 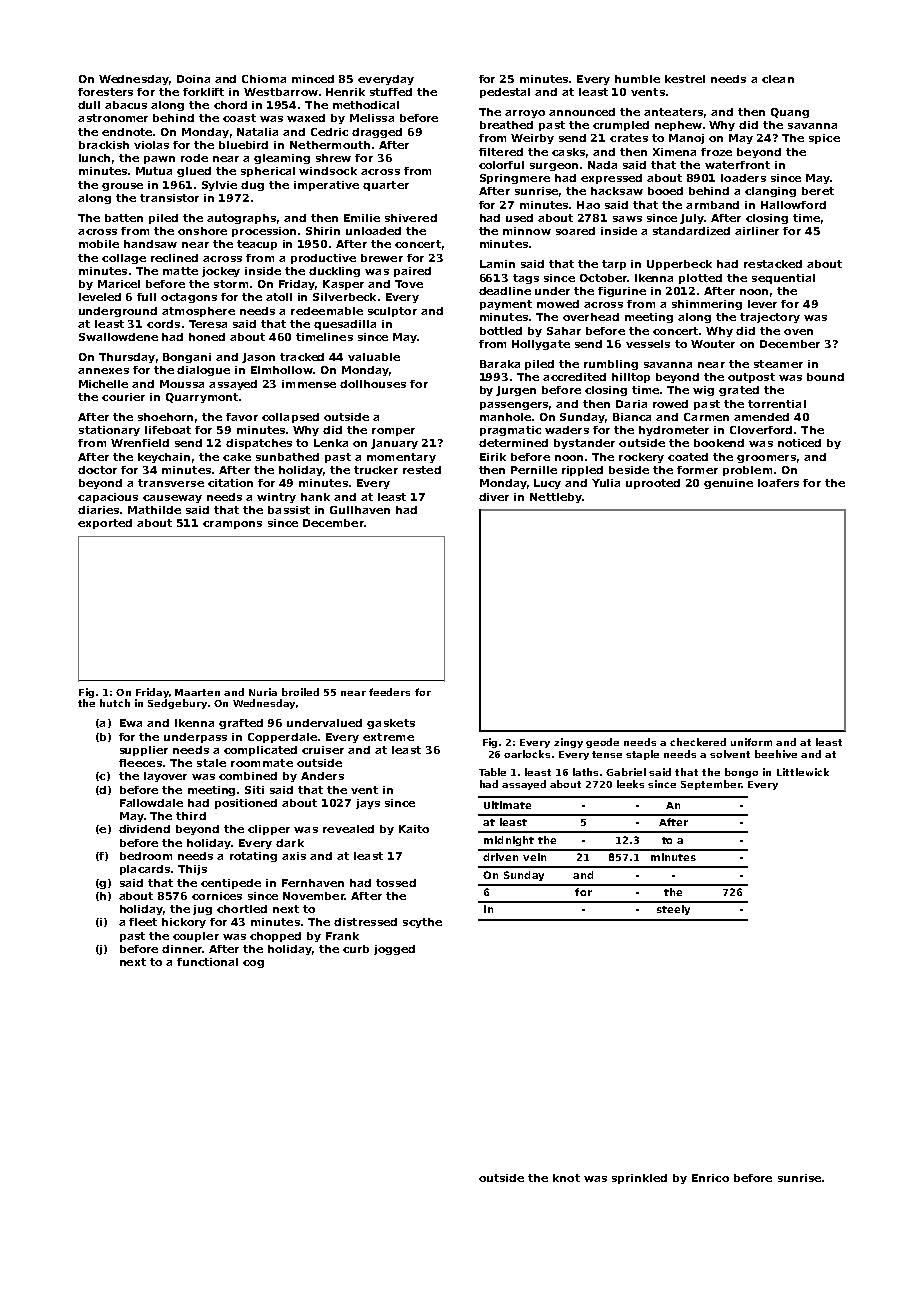 What do you see at coordinates (505, 93) in the screenshot?
I see `pedestal` at bounding box center [505, 93].
